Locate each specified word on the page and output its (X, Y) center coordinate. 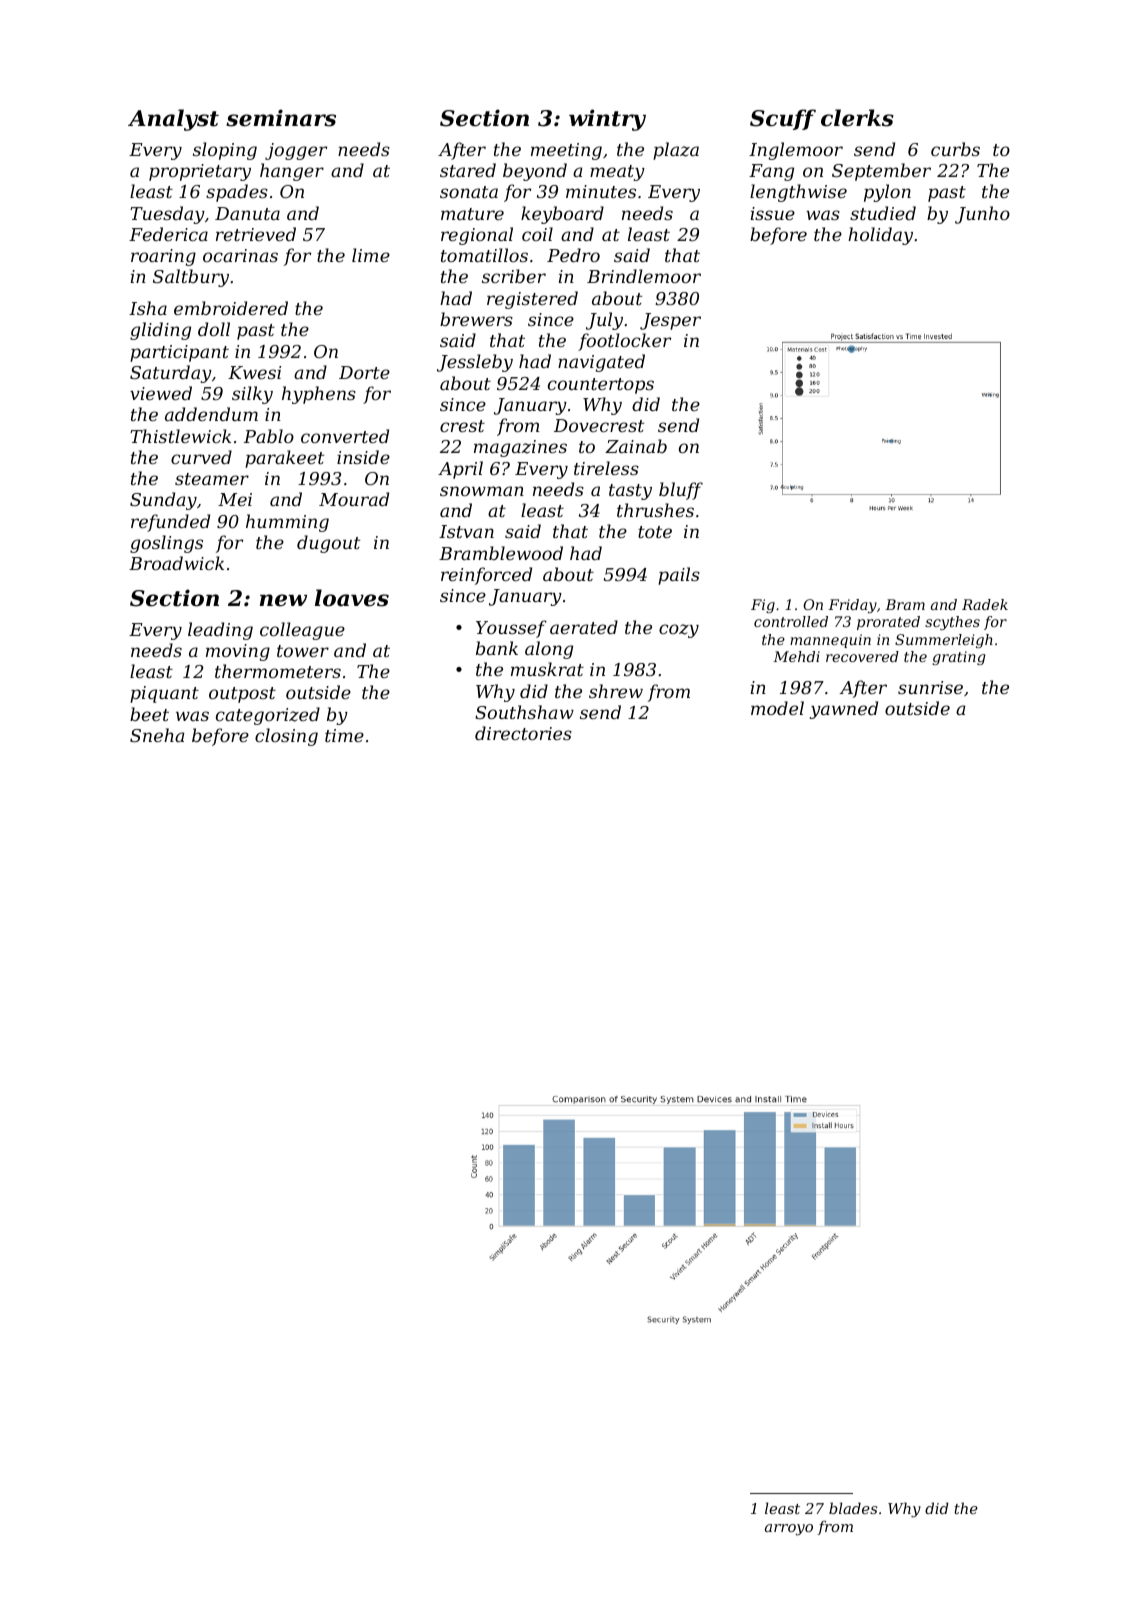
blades (853, 1508)
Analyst (173, 120)
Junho (982, 215)
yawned (843, 710)
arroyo (789, 1530)
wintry (607, 120)
